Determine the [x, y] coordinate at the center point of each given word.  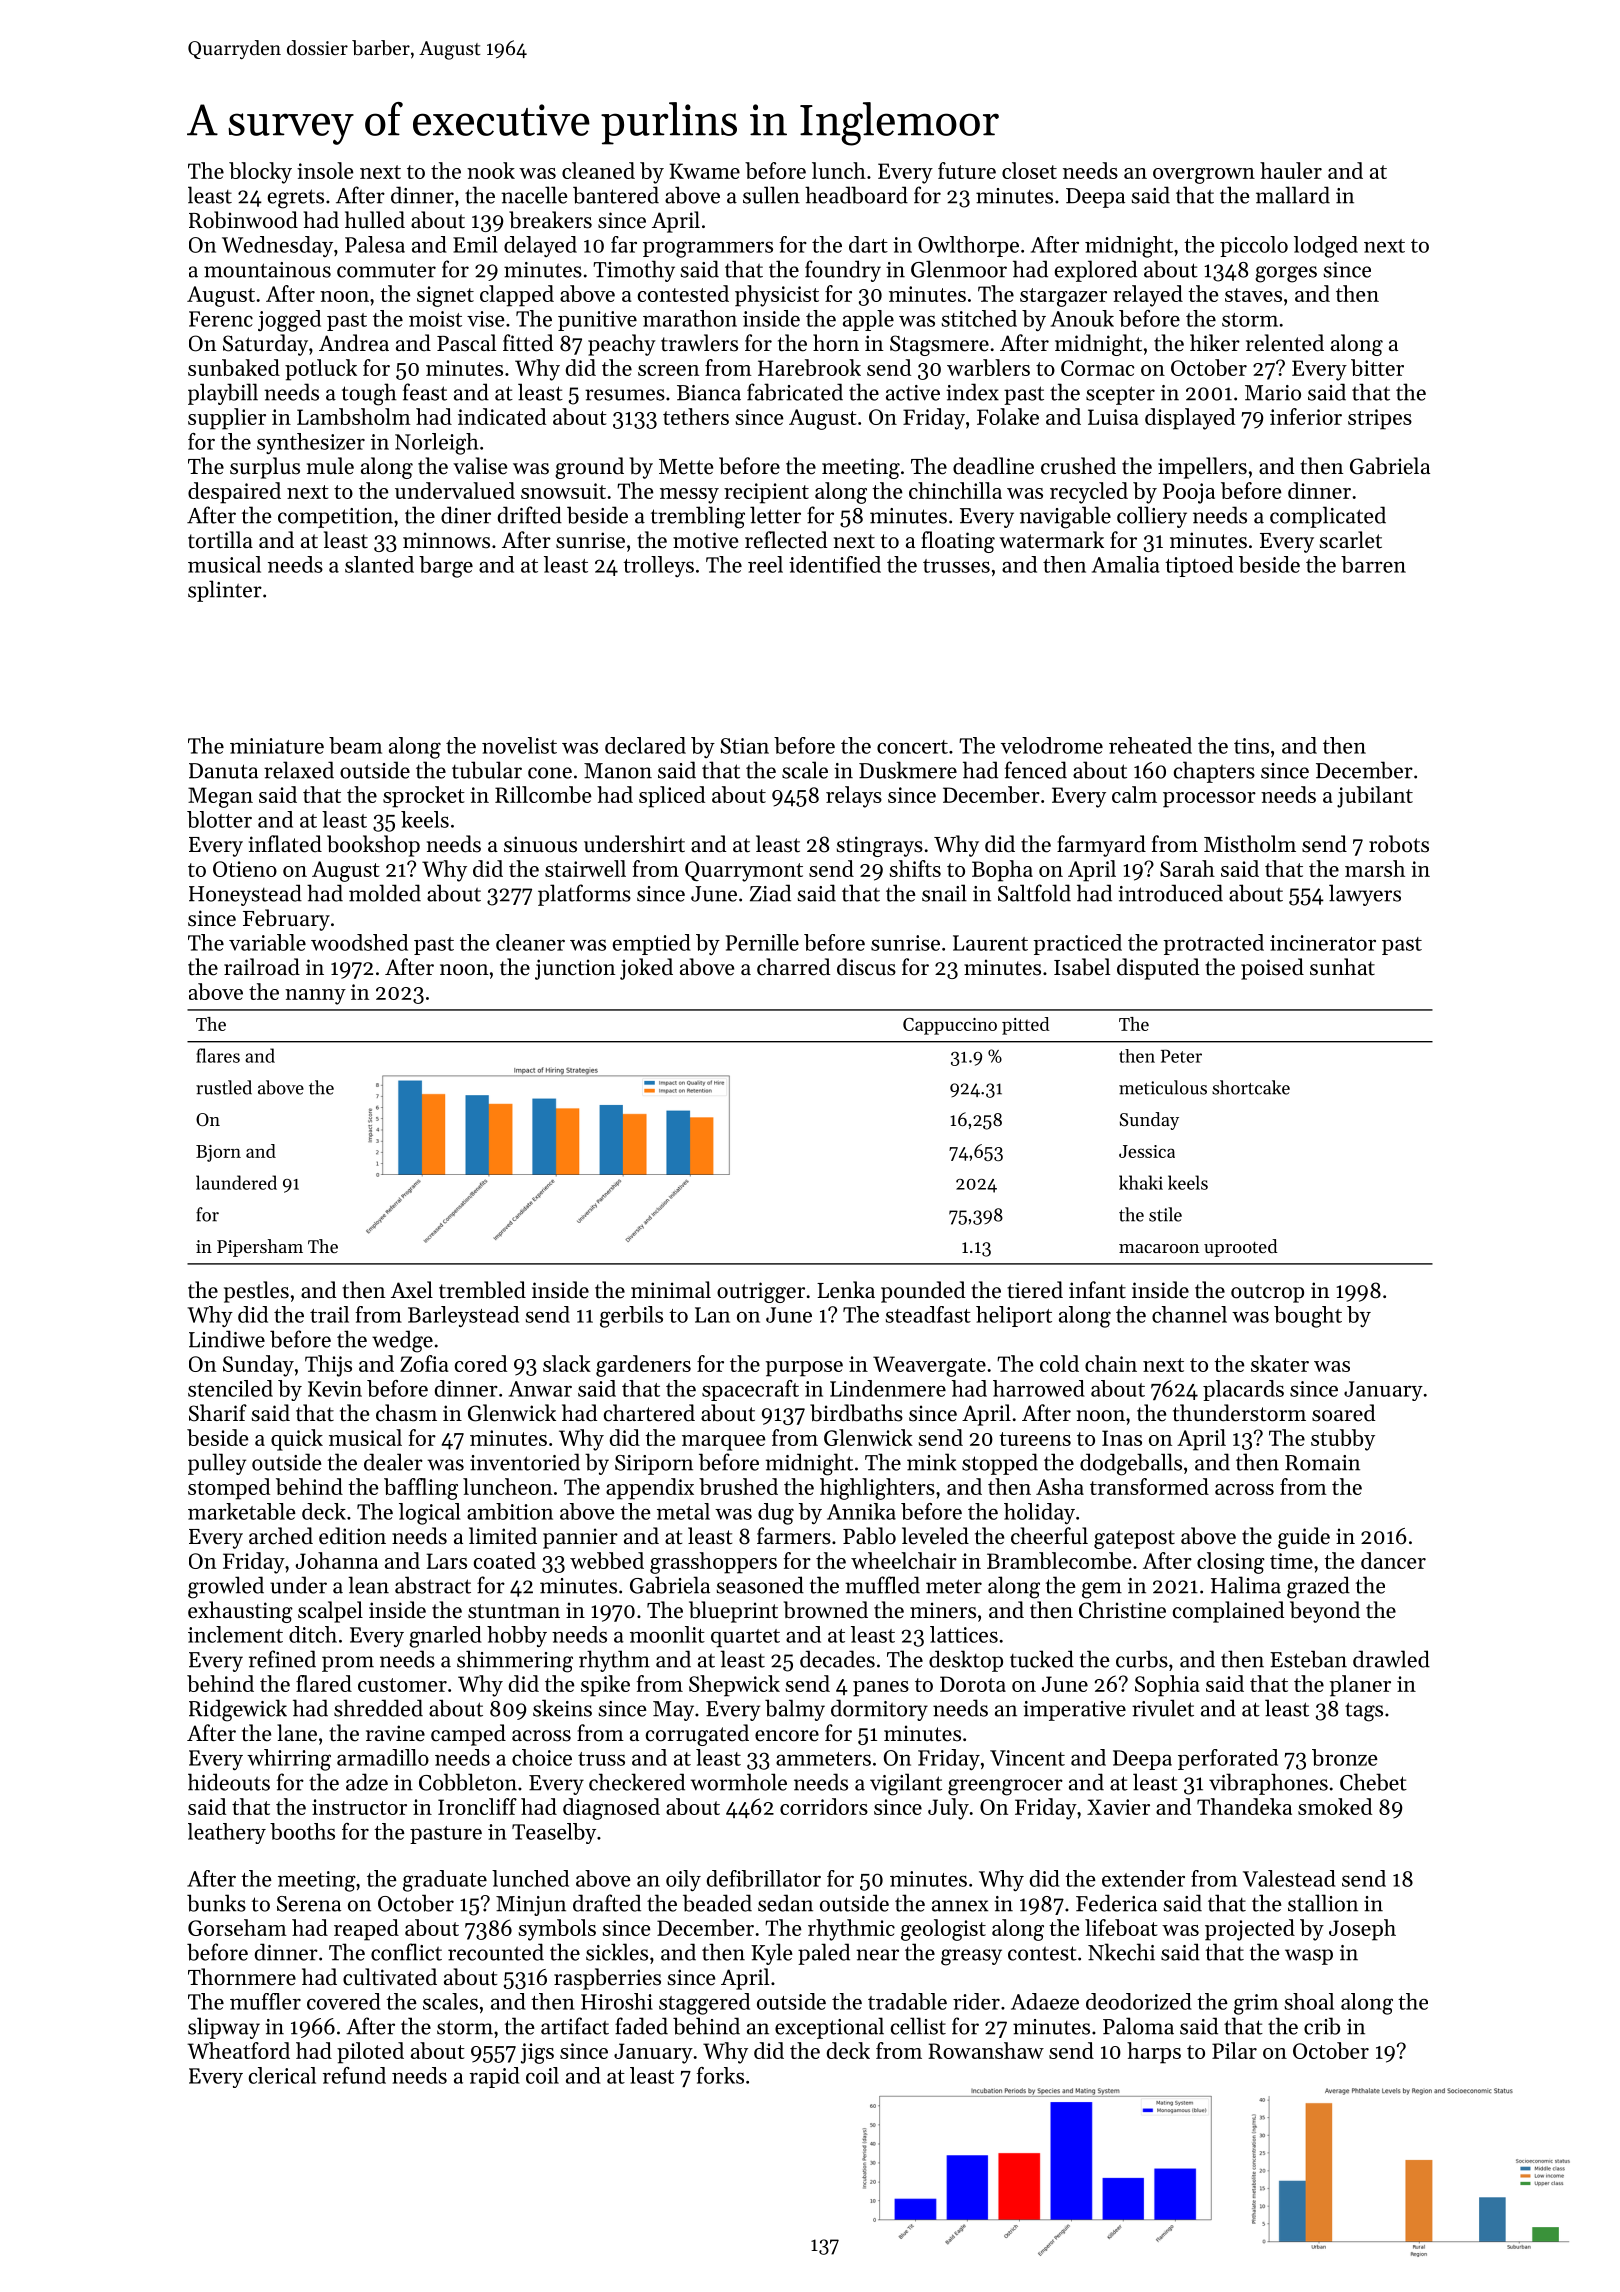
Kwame [704, 171]
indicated [502, 416]
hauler [1291, 170]
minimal [671, 1289]
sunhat [1342, 967]
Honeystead [245, 895]
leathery [227, 1833]
